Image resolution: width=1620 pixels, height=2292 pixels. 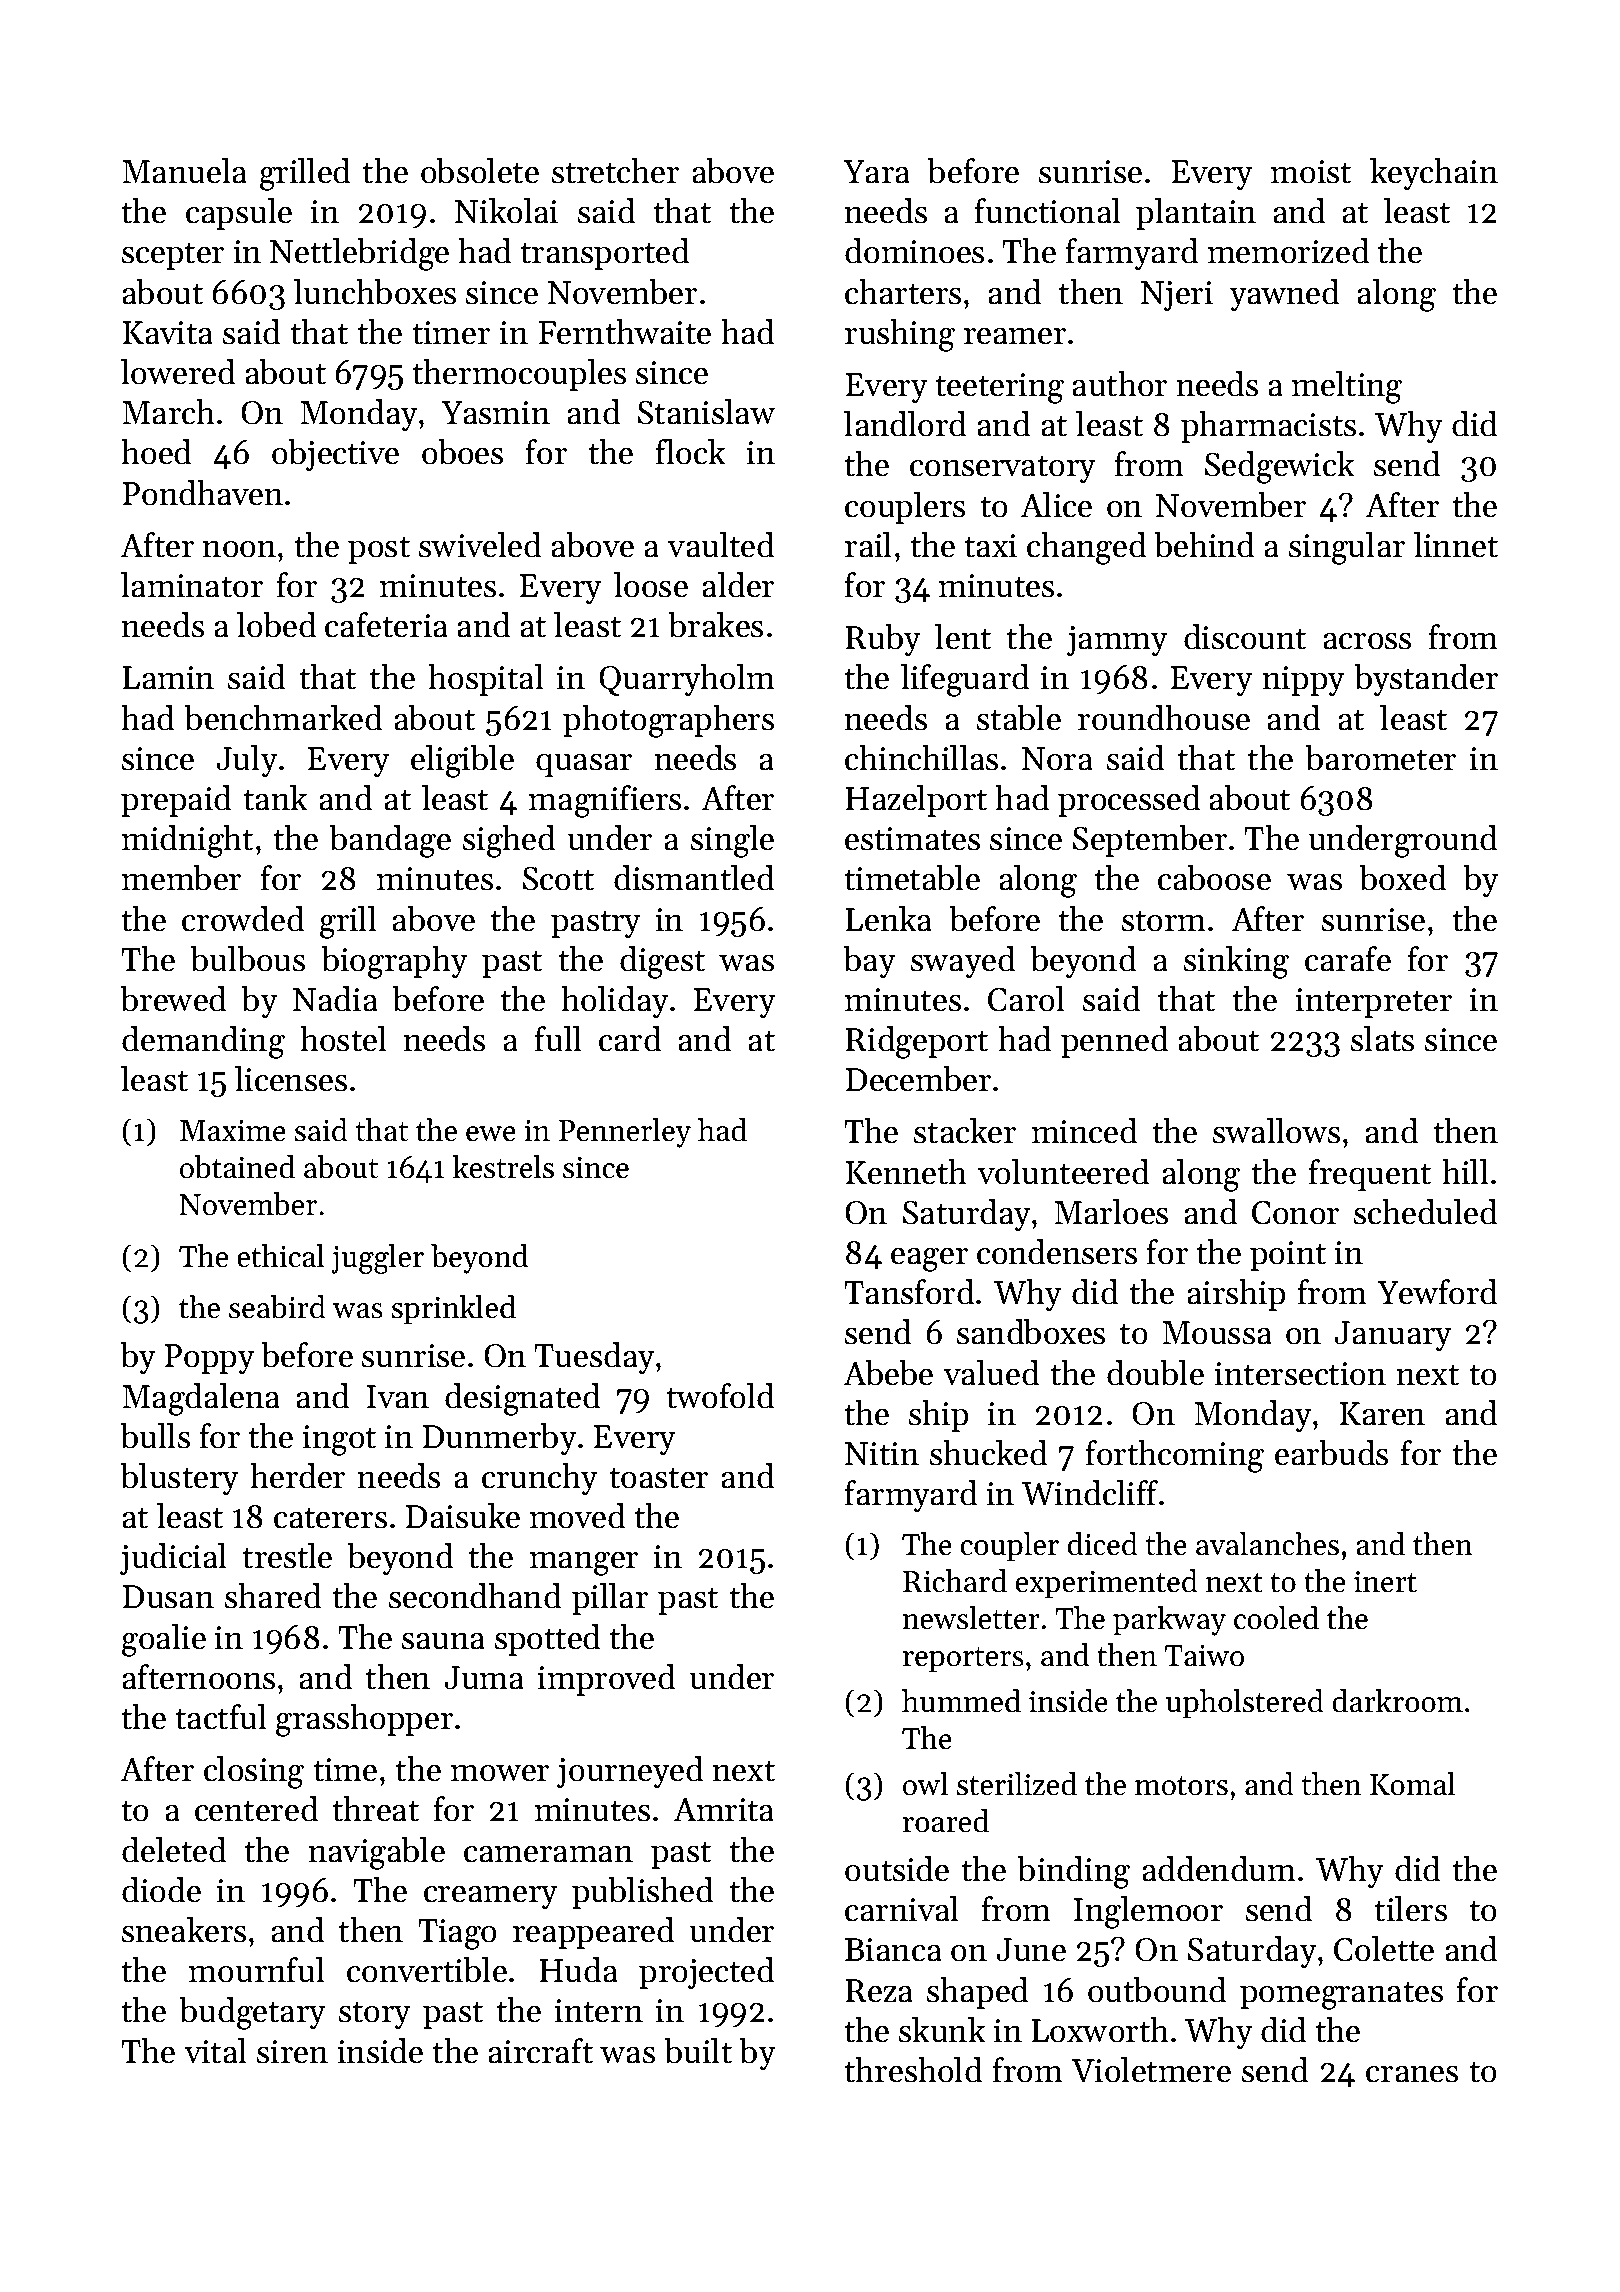 I want to click on ethical, so click(x=280, y=1256).
